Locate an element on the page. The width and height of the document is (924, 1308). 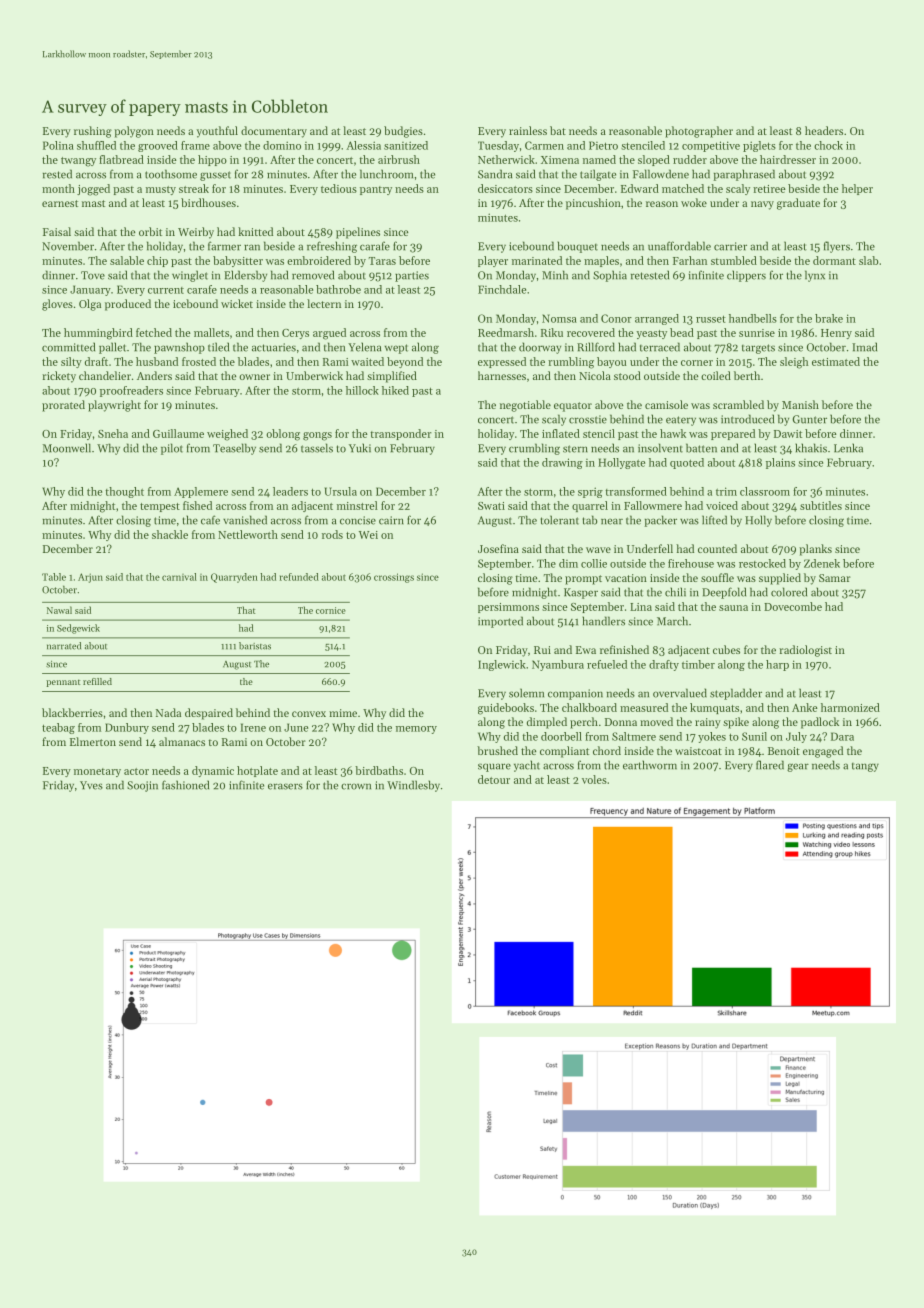
fashioned is located at coordinates (185, 785).
